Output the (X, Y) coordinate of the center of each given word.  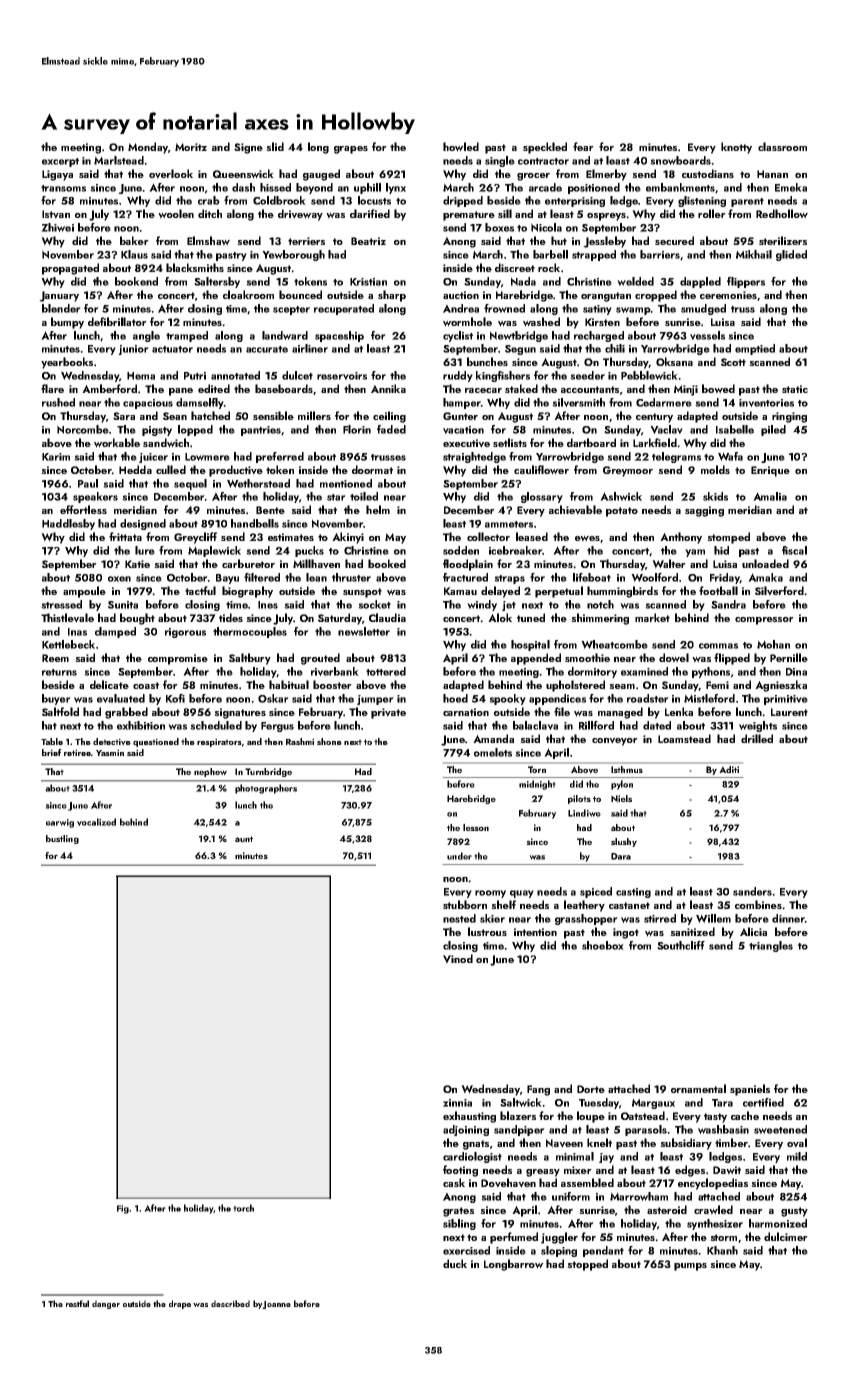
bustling (62, 839)
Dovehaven (508, 1183)
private (388, 713)
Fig (123, 1209)
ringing (789, 417)
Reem (55, 658)
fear (583, 146)
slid (275, 146)
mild (797, 1156)
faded (391, 429)
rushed (58, 402)
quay (522, 894)
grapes (351, 150)
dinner (788, 918)
